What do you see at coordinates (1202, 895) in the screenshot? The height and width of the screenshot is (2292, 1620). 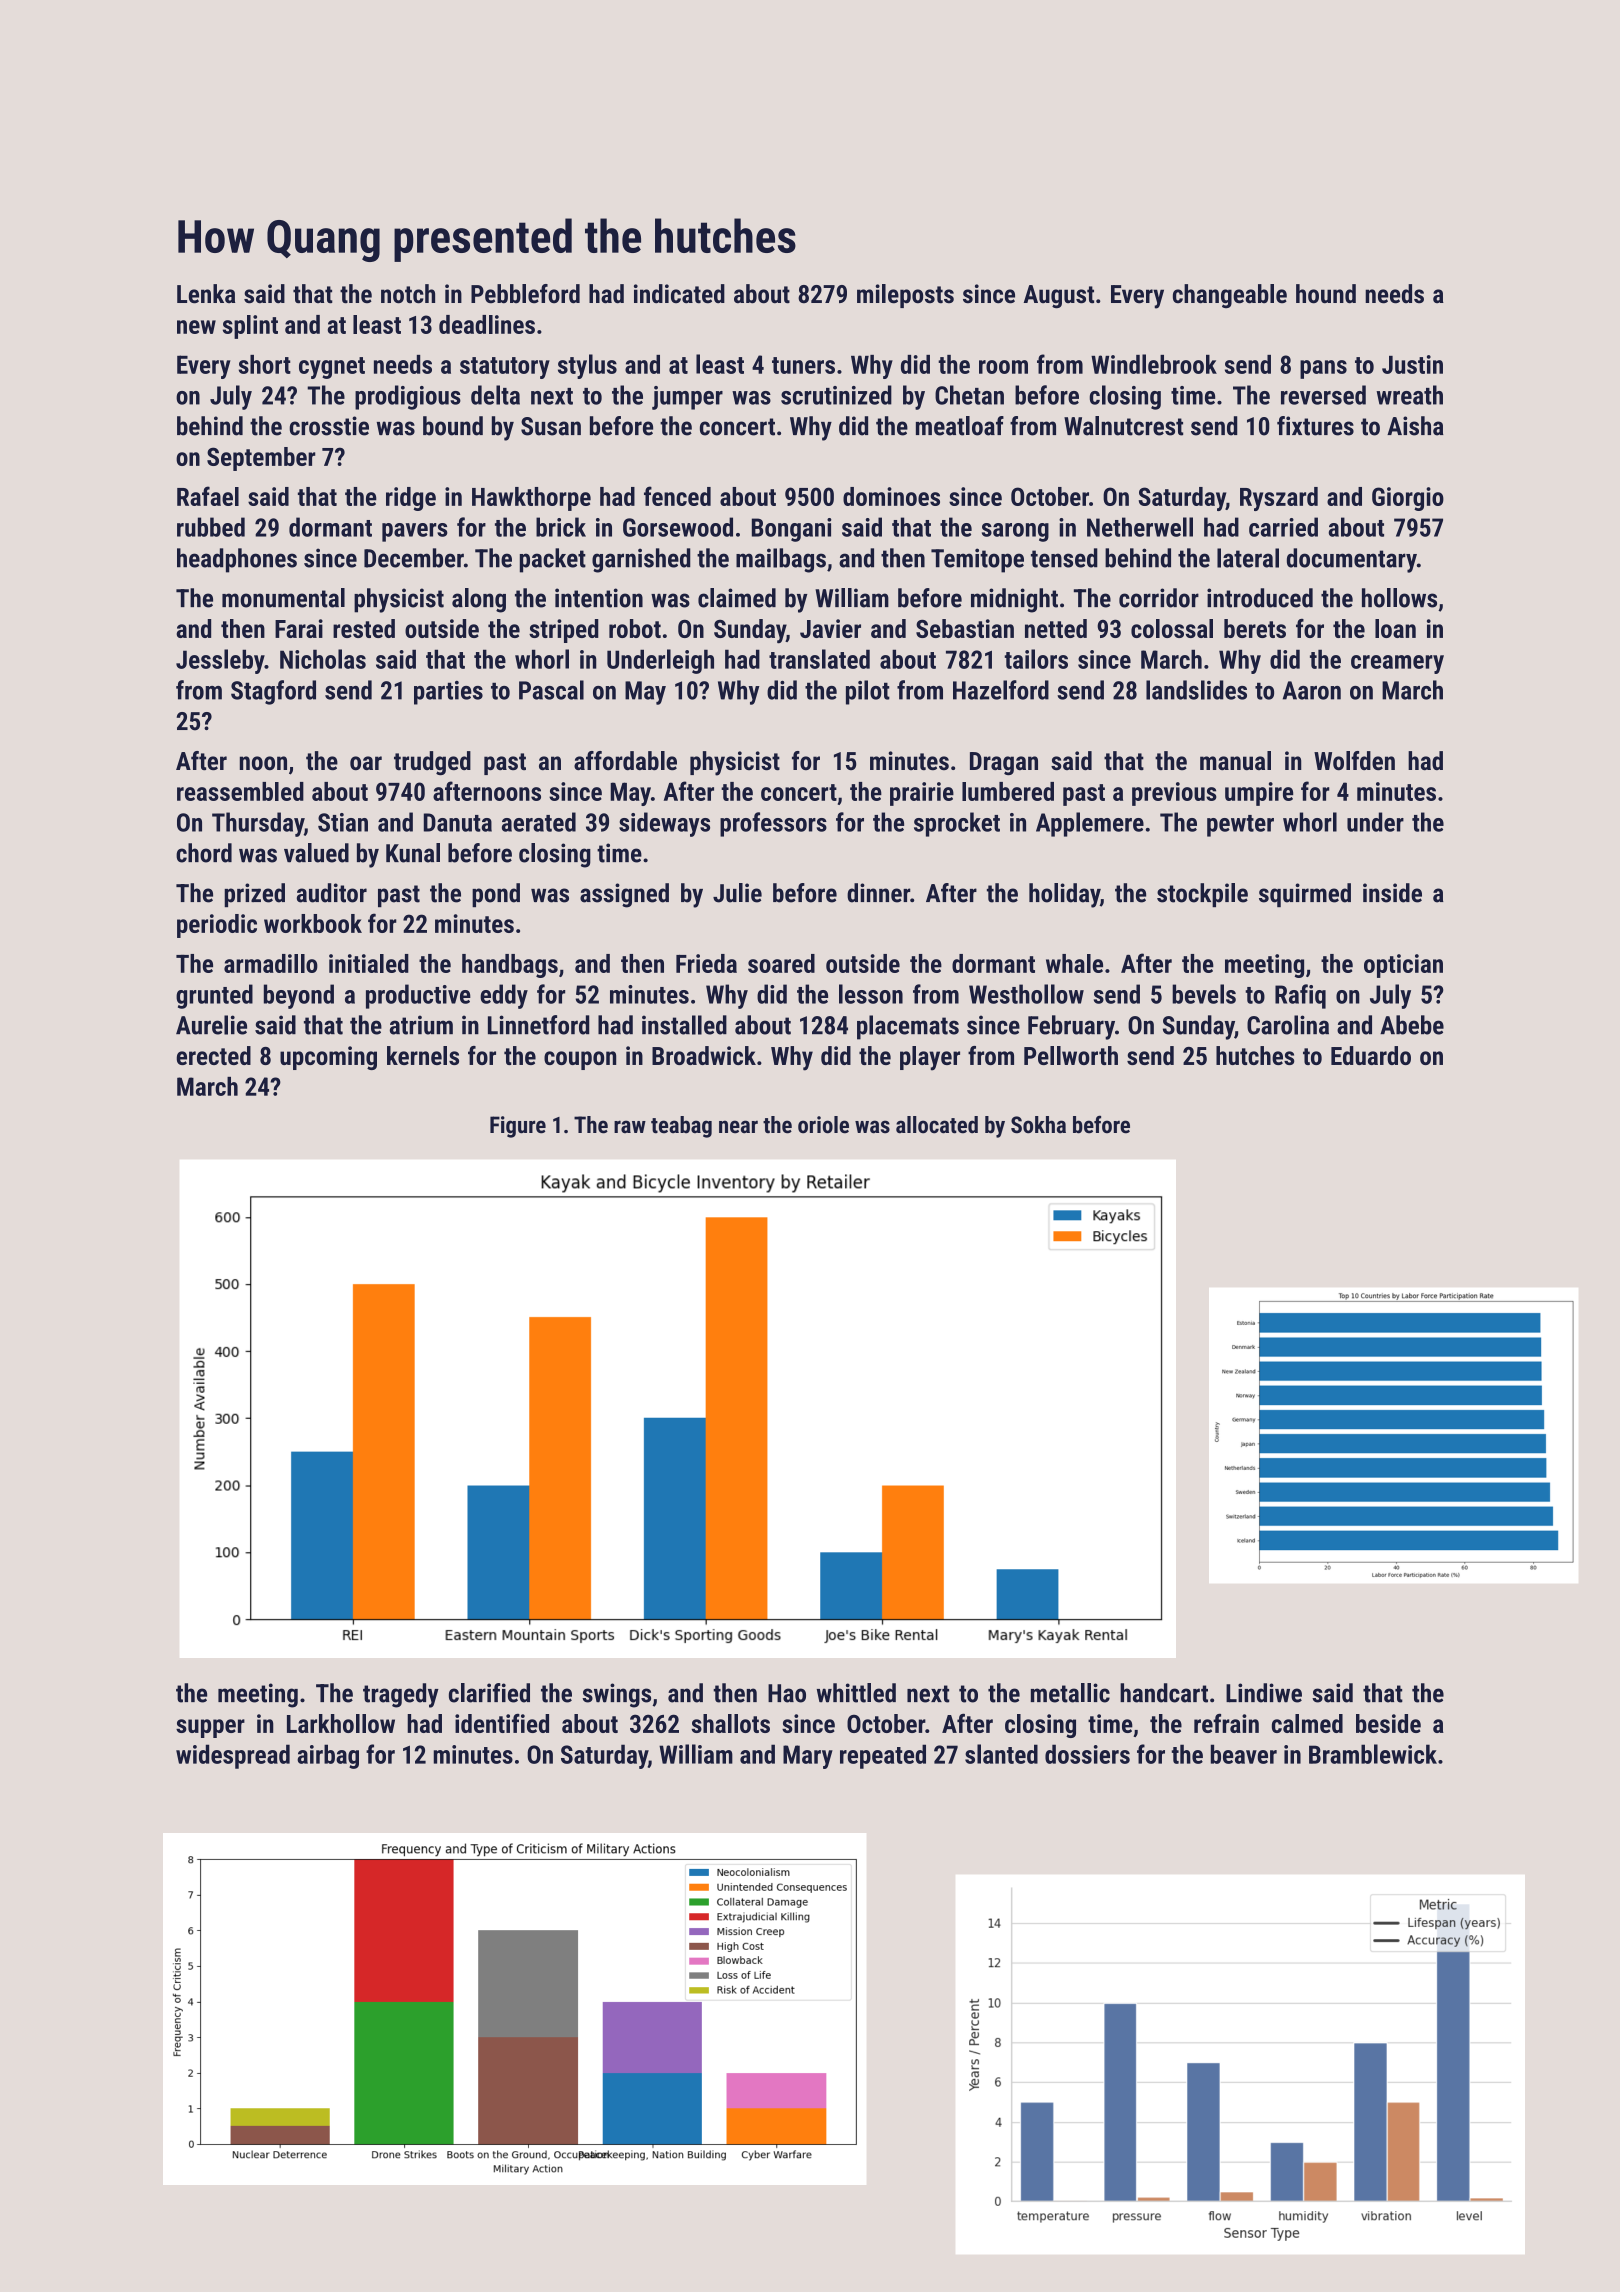 I see `stockpile` at bounding box center [1202, 895].
